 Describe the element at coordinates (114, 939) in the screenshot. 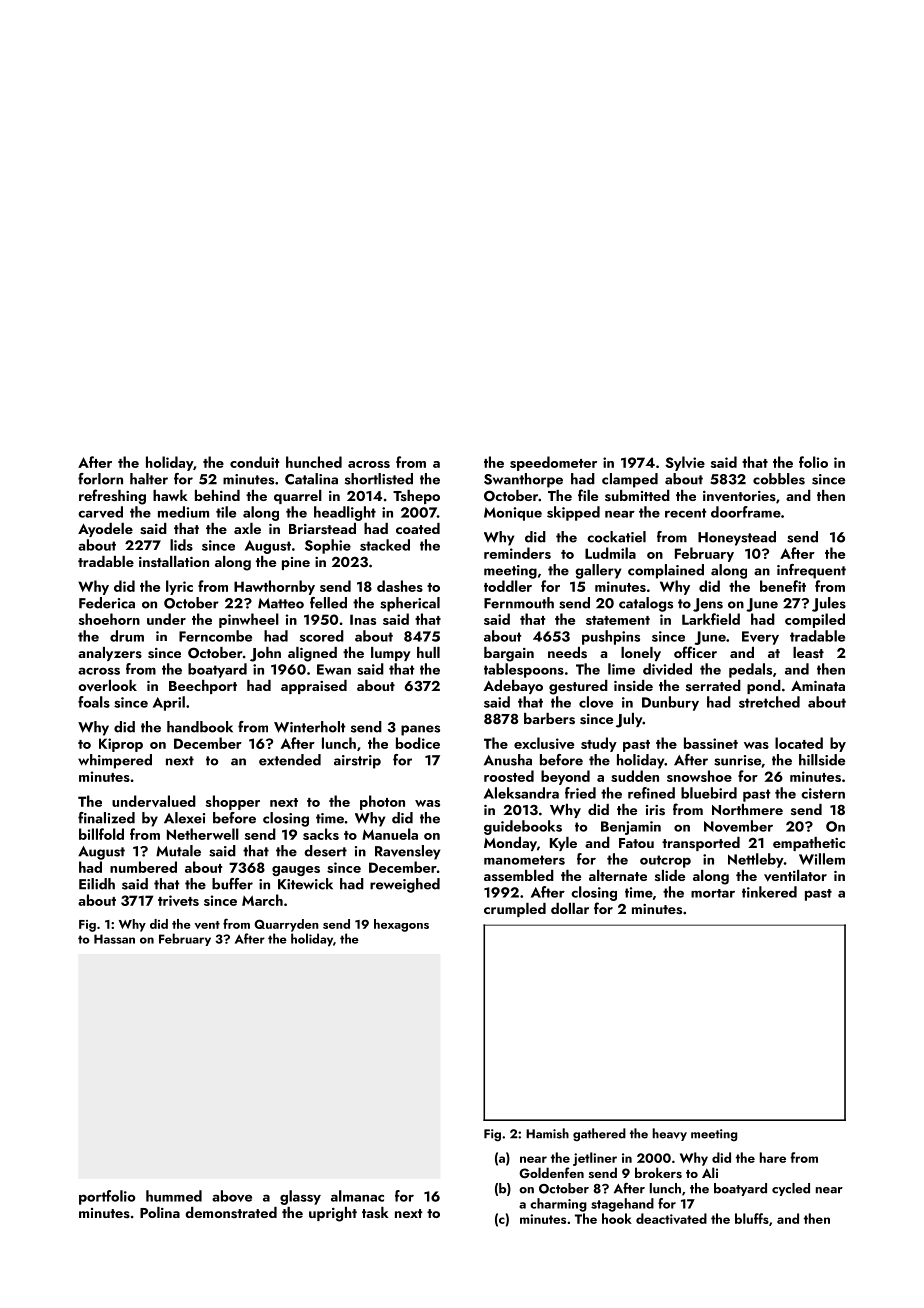

I see `Hassan` at that location.
